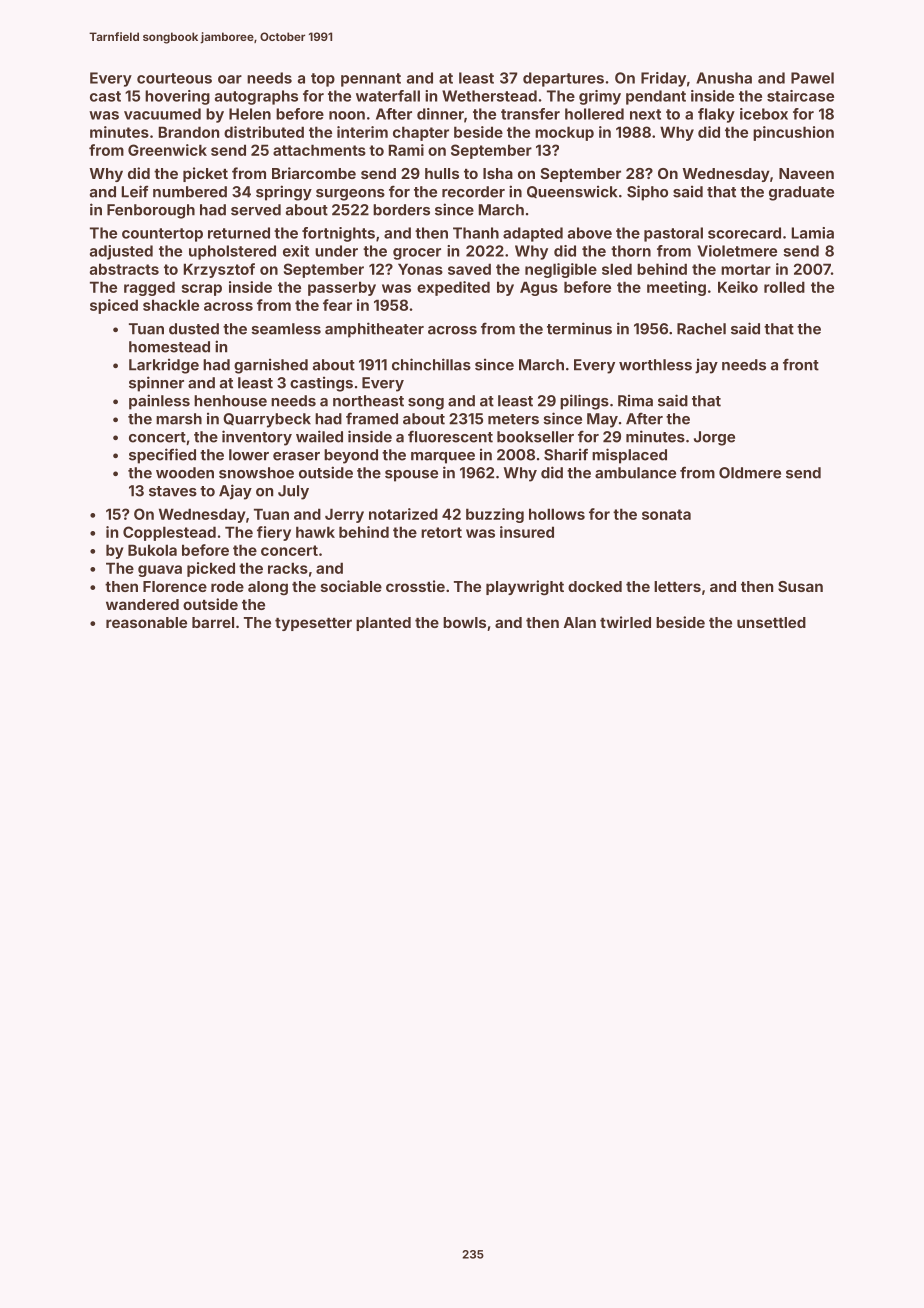  I want to click on Naveen, so click(806, 173).
